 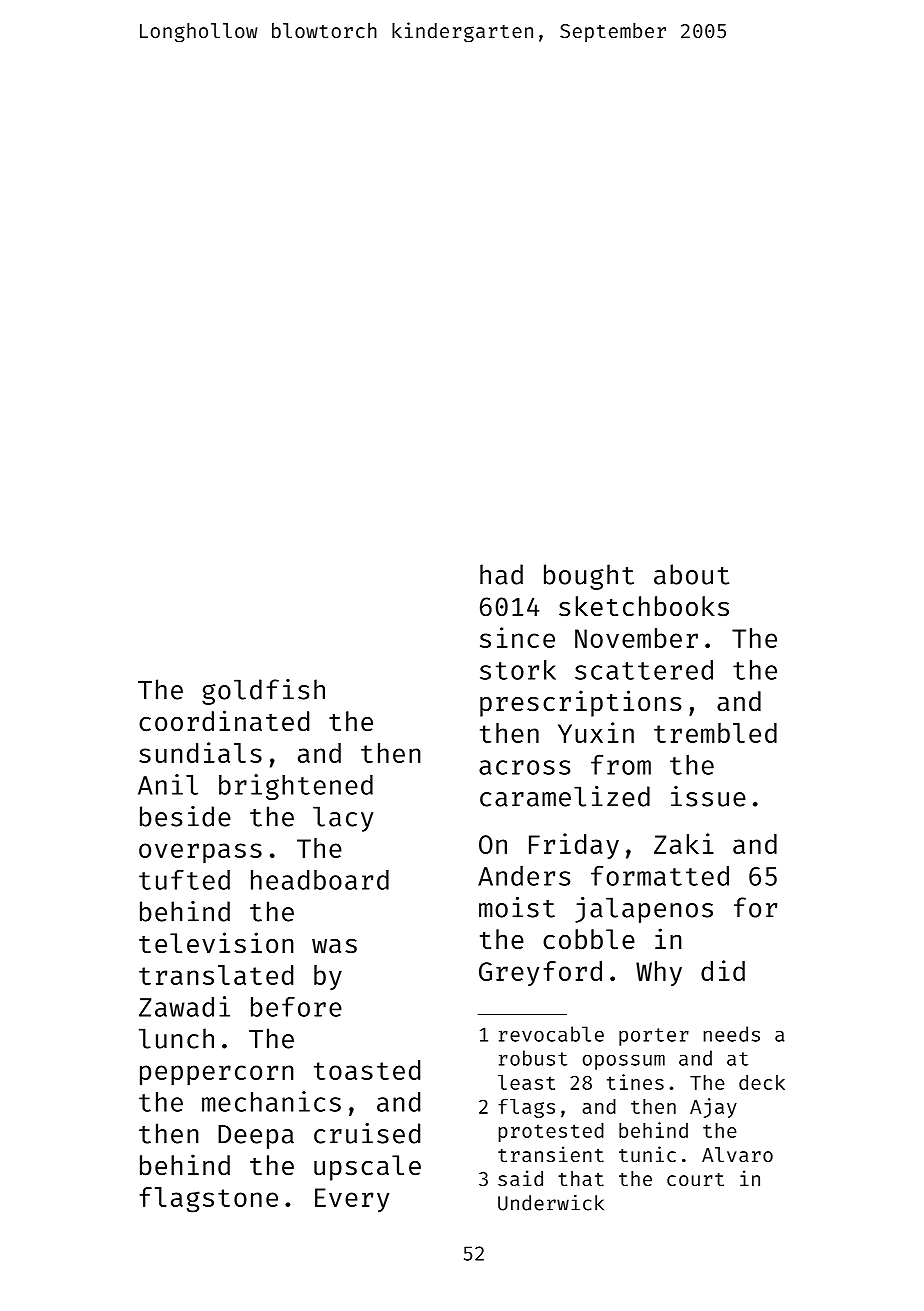 I want to click on Underwick, so click(x=551, y=1203).
